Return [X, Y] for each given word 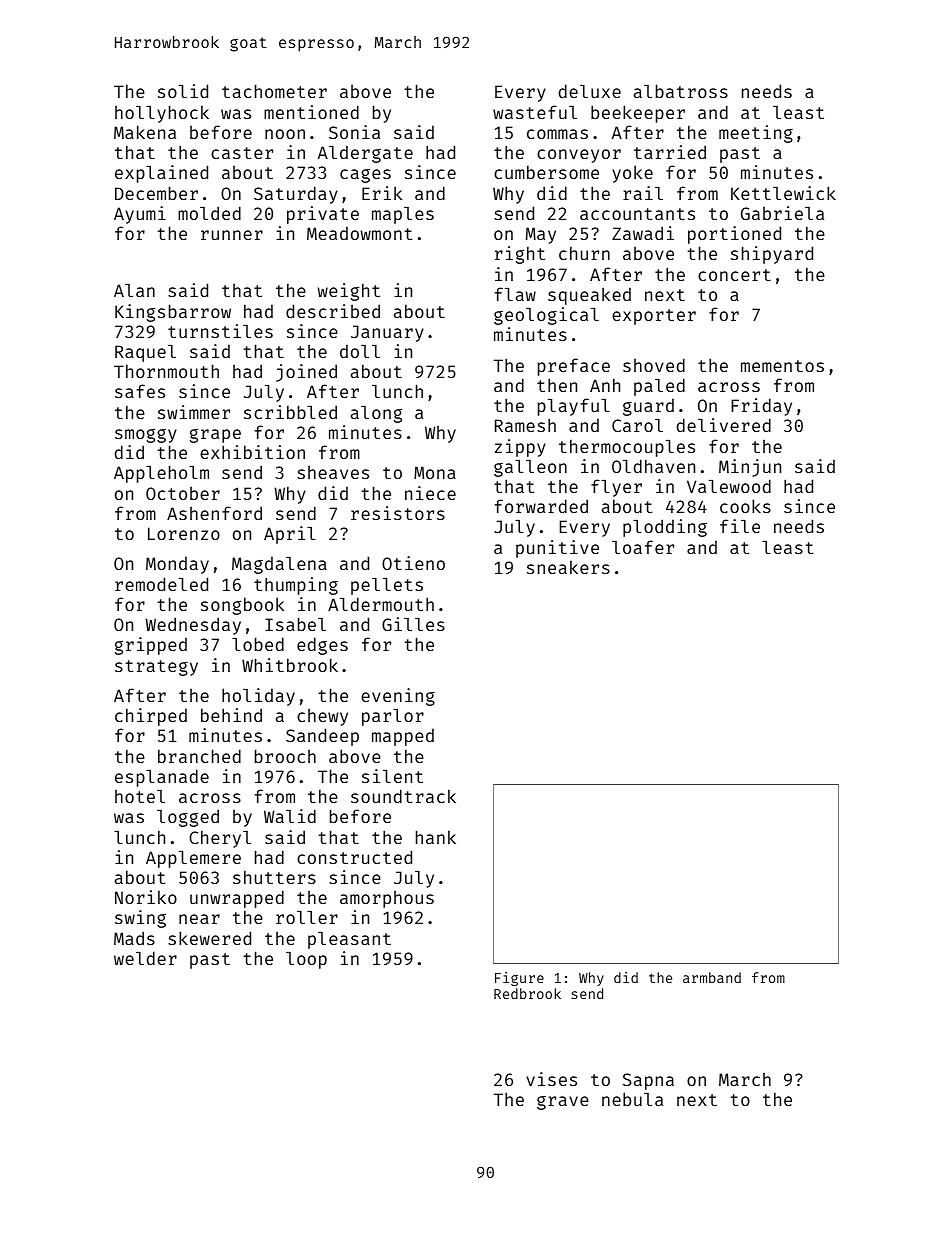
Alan [134, 290]
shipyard [772, 255]
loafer [643, 547]
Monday [177, 565]
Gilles [413, 624]
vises [551, 1079]
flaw [515, 294]
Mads [134, 938]
